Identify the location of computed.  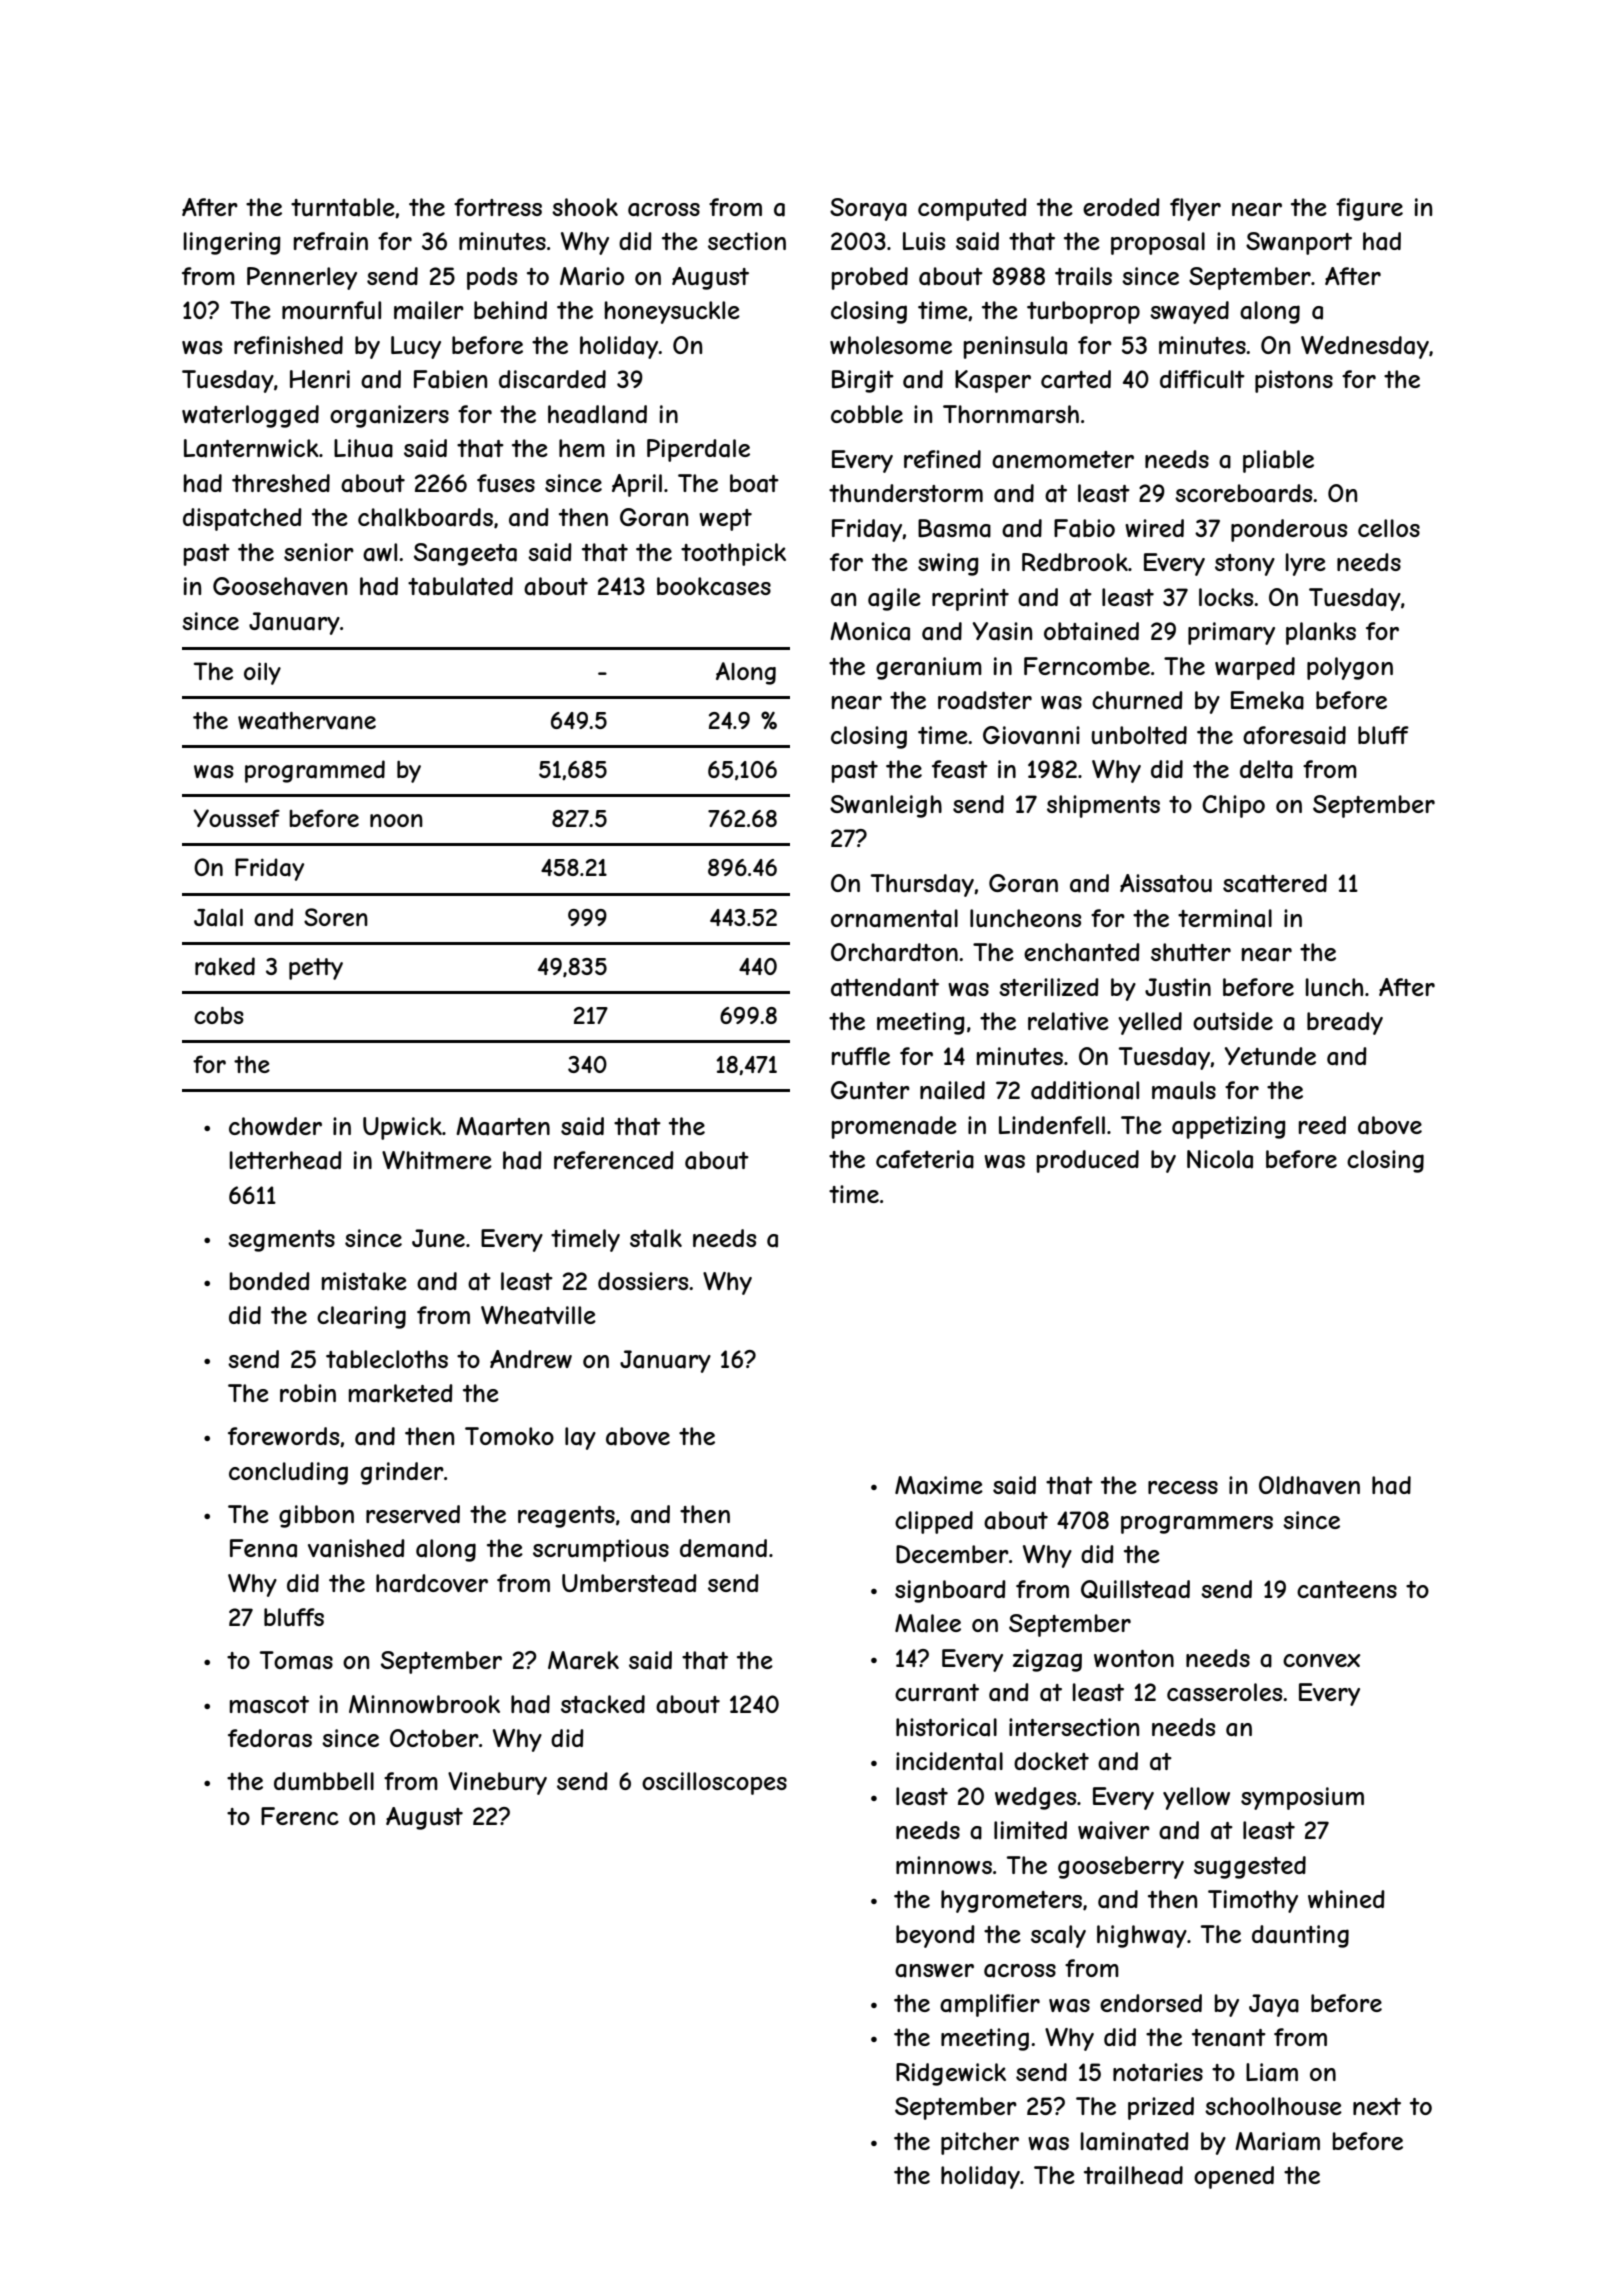
(972, 209).
